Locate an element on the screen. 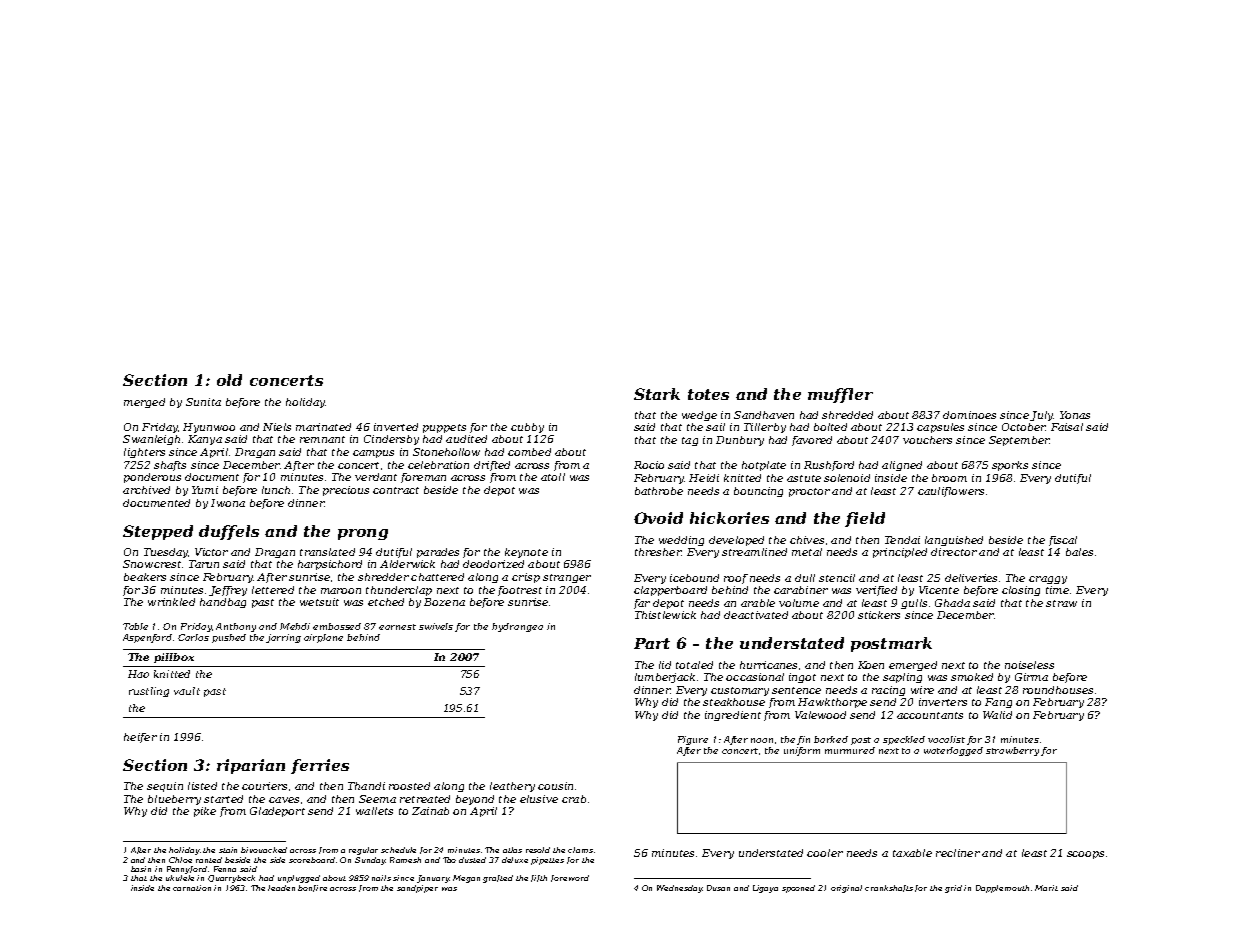  Sunita is located at coordinates (203, 402).
